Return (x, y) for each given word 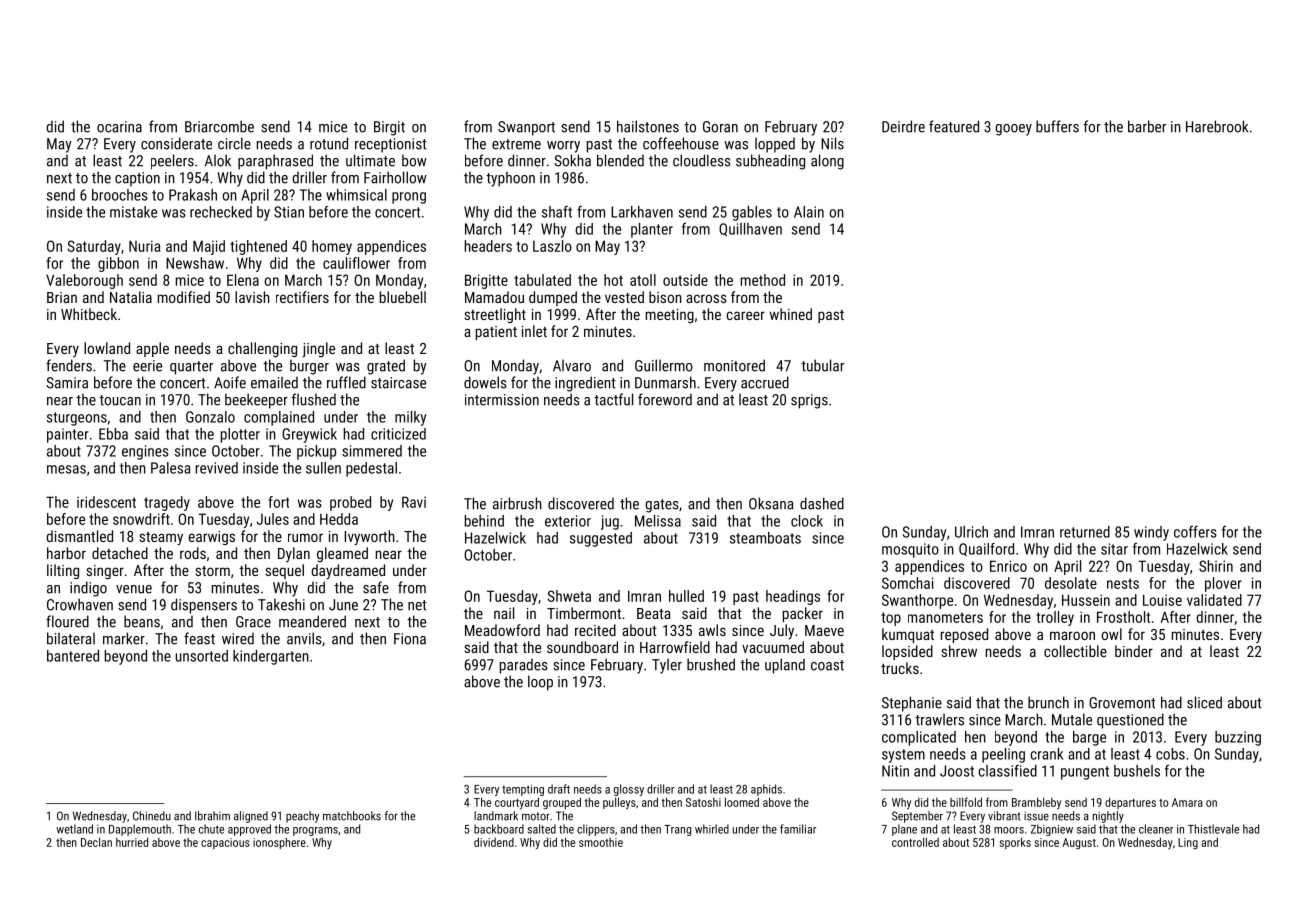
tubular (822, 365)
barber (1147, 126)
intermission (502, 400)
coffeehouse (681, 143)
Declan (96, 842)
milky (410, 418)
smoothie (601, 842)
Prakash (193, 195)
